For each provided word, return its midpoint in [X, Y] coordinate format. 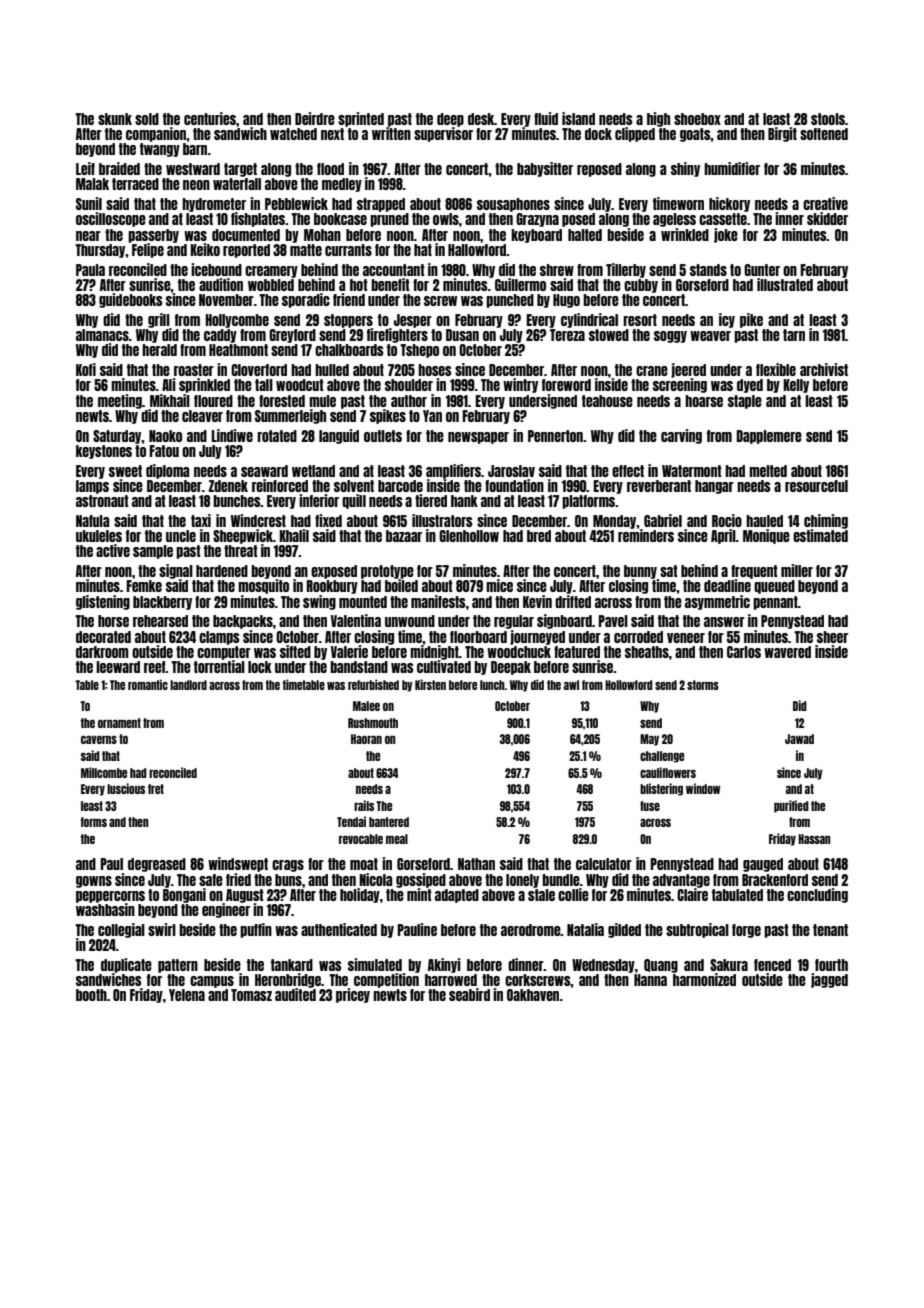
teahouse [607, 401]
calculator [604, 864]
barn [195, 149]
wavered [787, 652]
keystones [104, 452]
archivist [824, 369]
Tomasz [251, 995]
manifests [438, 601]
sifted [295, 651]
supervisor [443, 134]
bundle [561, 880]
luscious [126, 788]
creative [825, 203]
